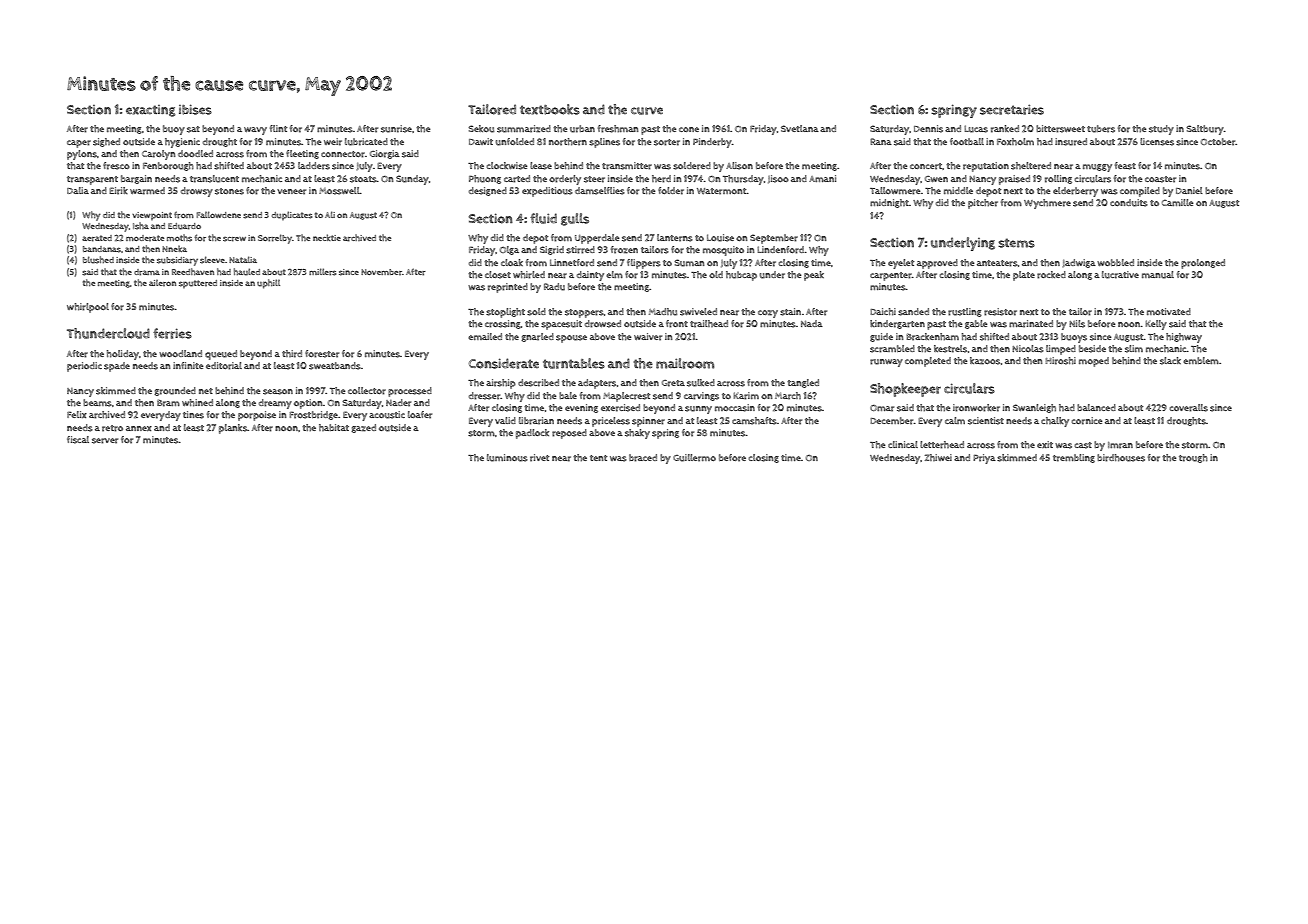  Describe the element at coordinates (780, 250) in the screenshot. I see `Lindenford` at that location.
